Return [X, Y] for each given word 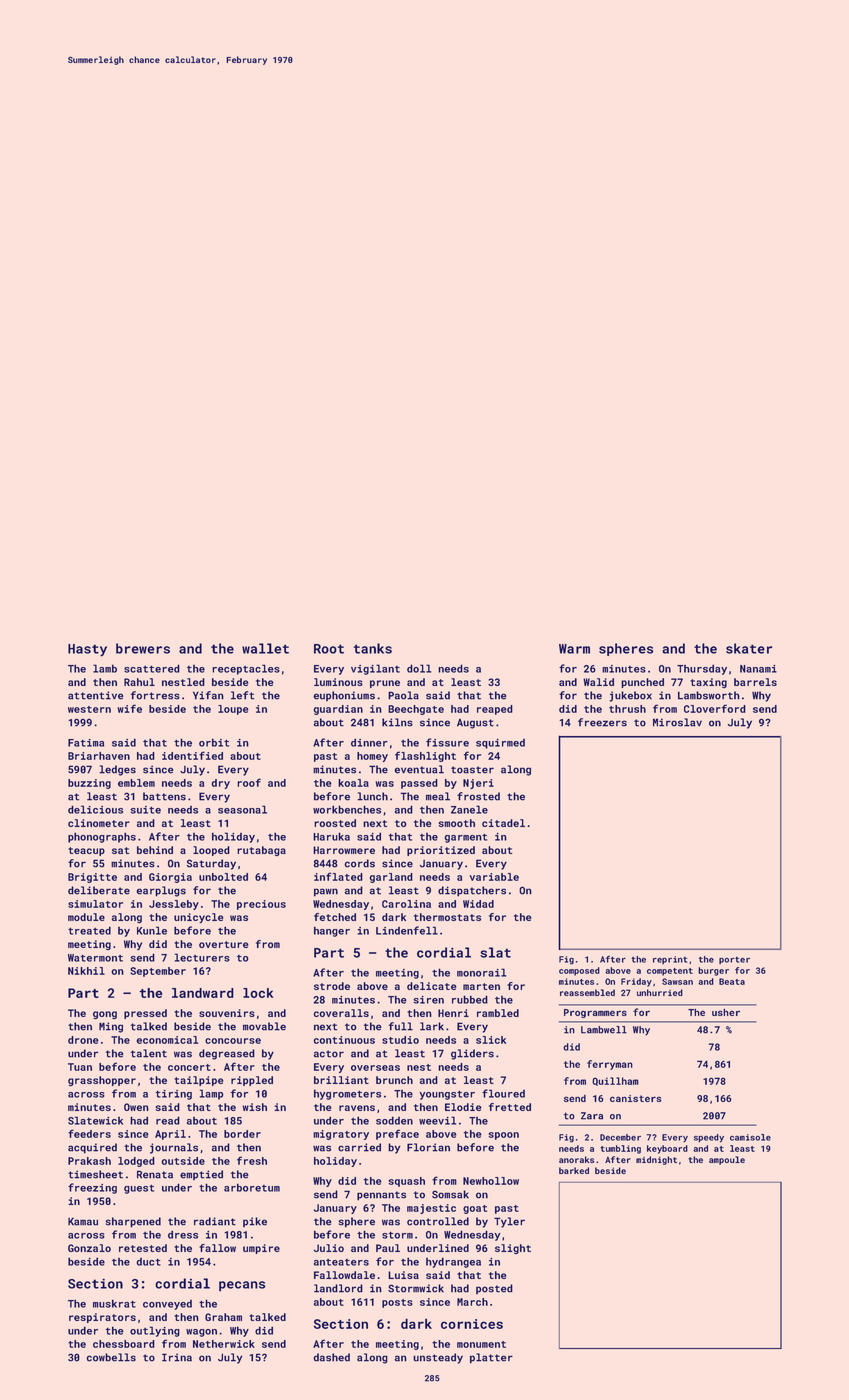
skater [749, 648]
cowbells [111, 1357]
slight [513, 1249]
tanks [373, 648]
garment [465, 838]
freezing [92, 1188]
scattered [152, 668]
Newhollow [491, 1181]
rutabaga [261, 851]
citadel [503, 823]
